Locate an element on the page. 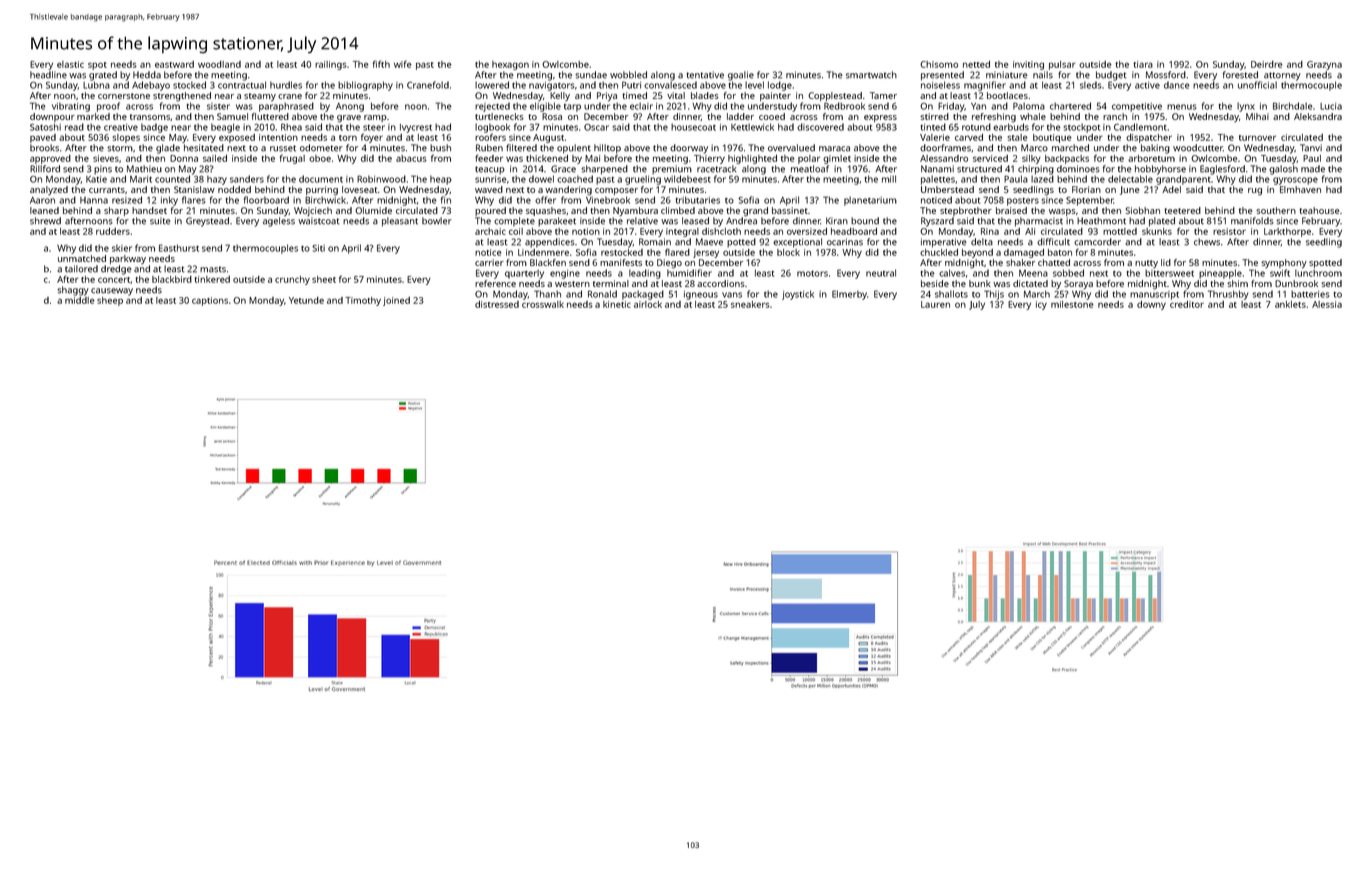  sneakers is located at coordinates (750, 304).
